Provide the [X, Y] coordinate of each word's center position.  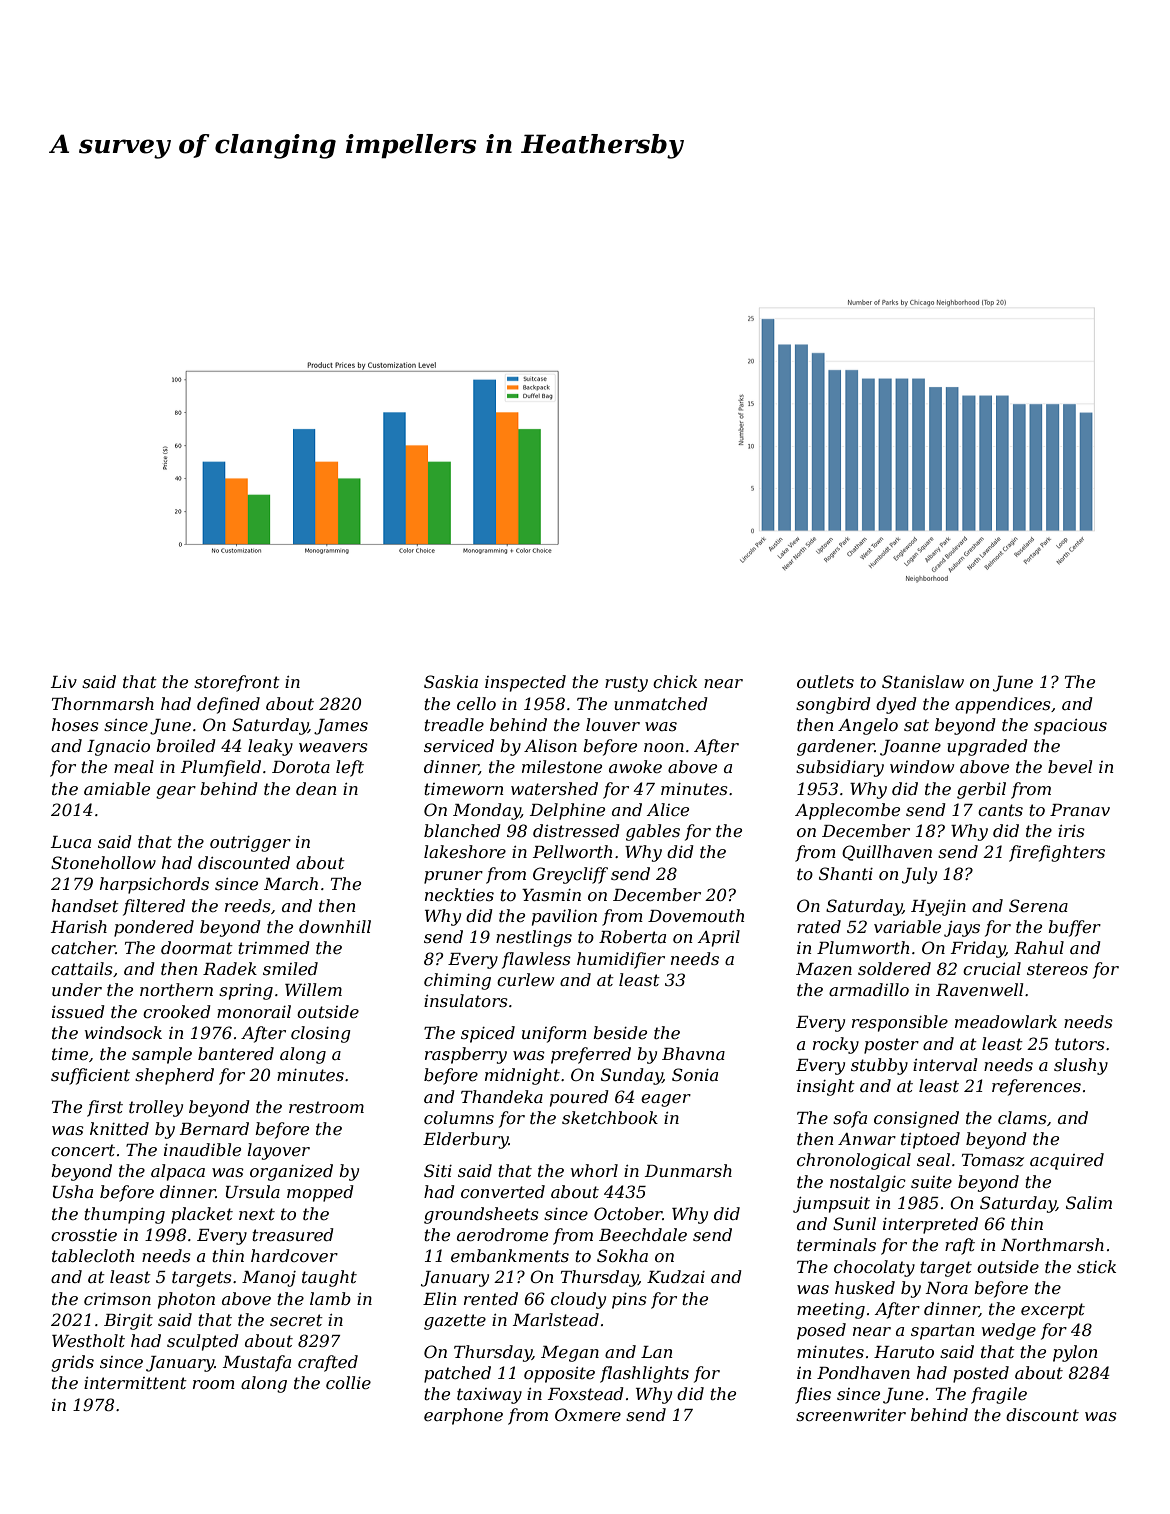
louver [613, 724]
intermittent [135, 1383]
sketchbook [610, 1117]
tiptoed [930, 1140]
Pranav [1080, 810]
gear [176, 792]
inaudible [202, 1149]
